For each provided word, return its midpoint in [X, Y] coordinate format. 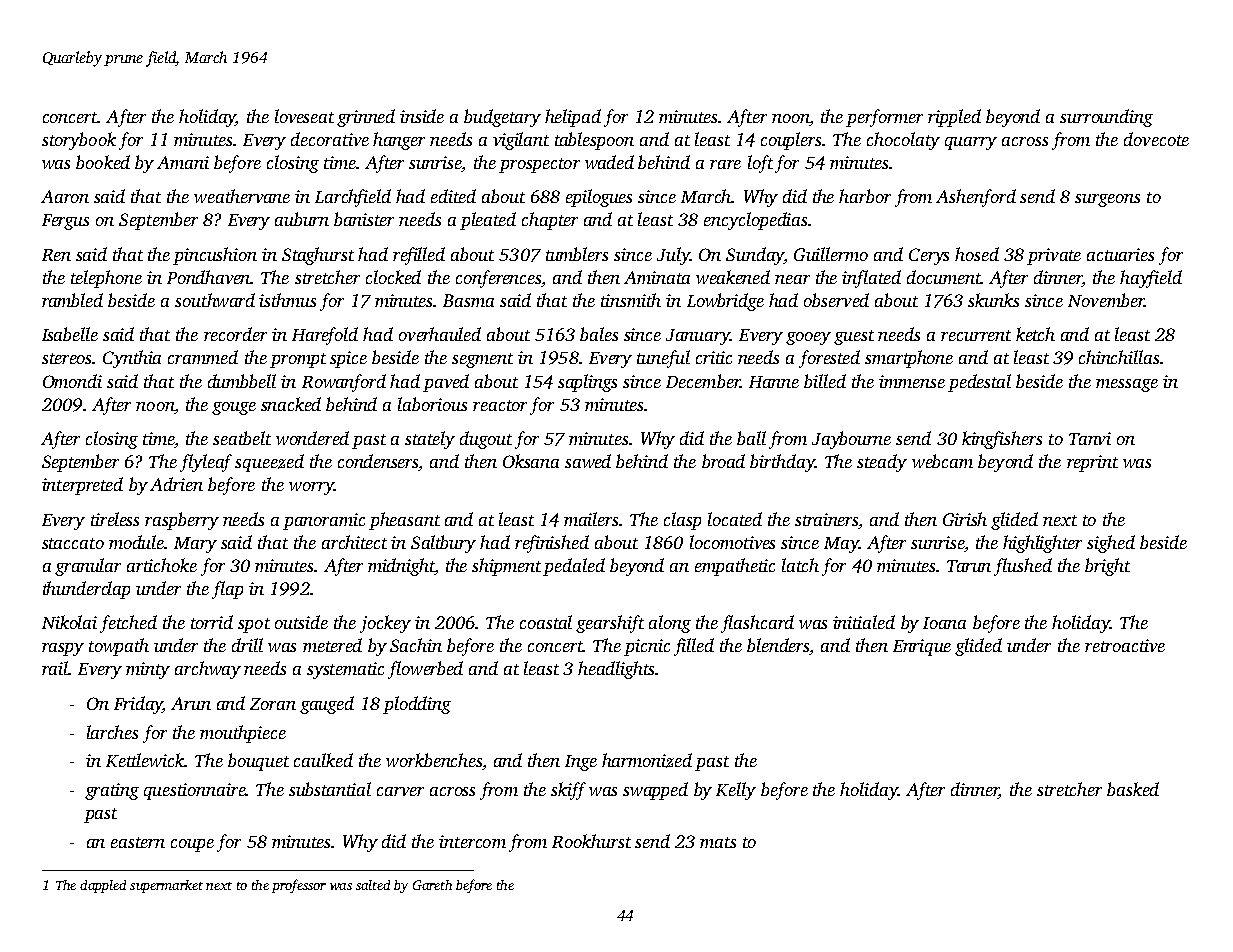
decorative [330, 139]
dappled [103, 886]
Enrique [922, 647]
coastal [546, 622]
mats [718, 842]
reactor [500, 405]
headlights [616, 670]
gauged [327, 705]
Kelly [736, 791]
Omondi [72, 381]
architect [354, 542]
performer [884, 118]
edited [453, 196]
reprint [1092, 463]
